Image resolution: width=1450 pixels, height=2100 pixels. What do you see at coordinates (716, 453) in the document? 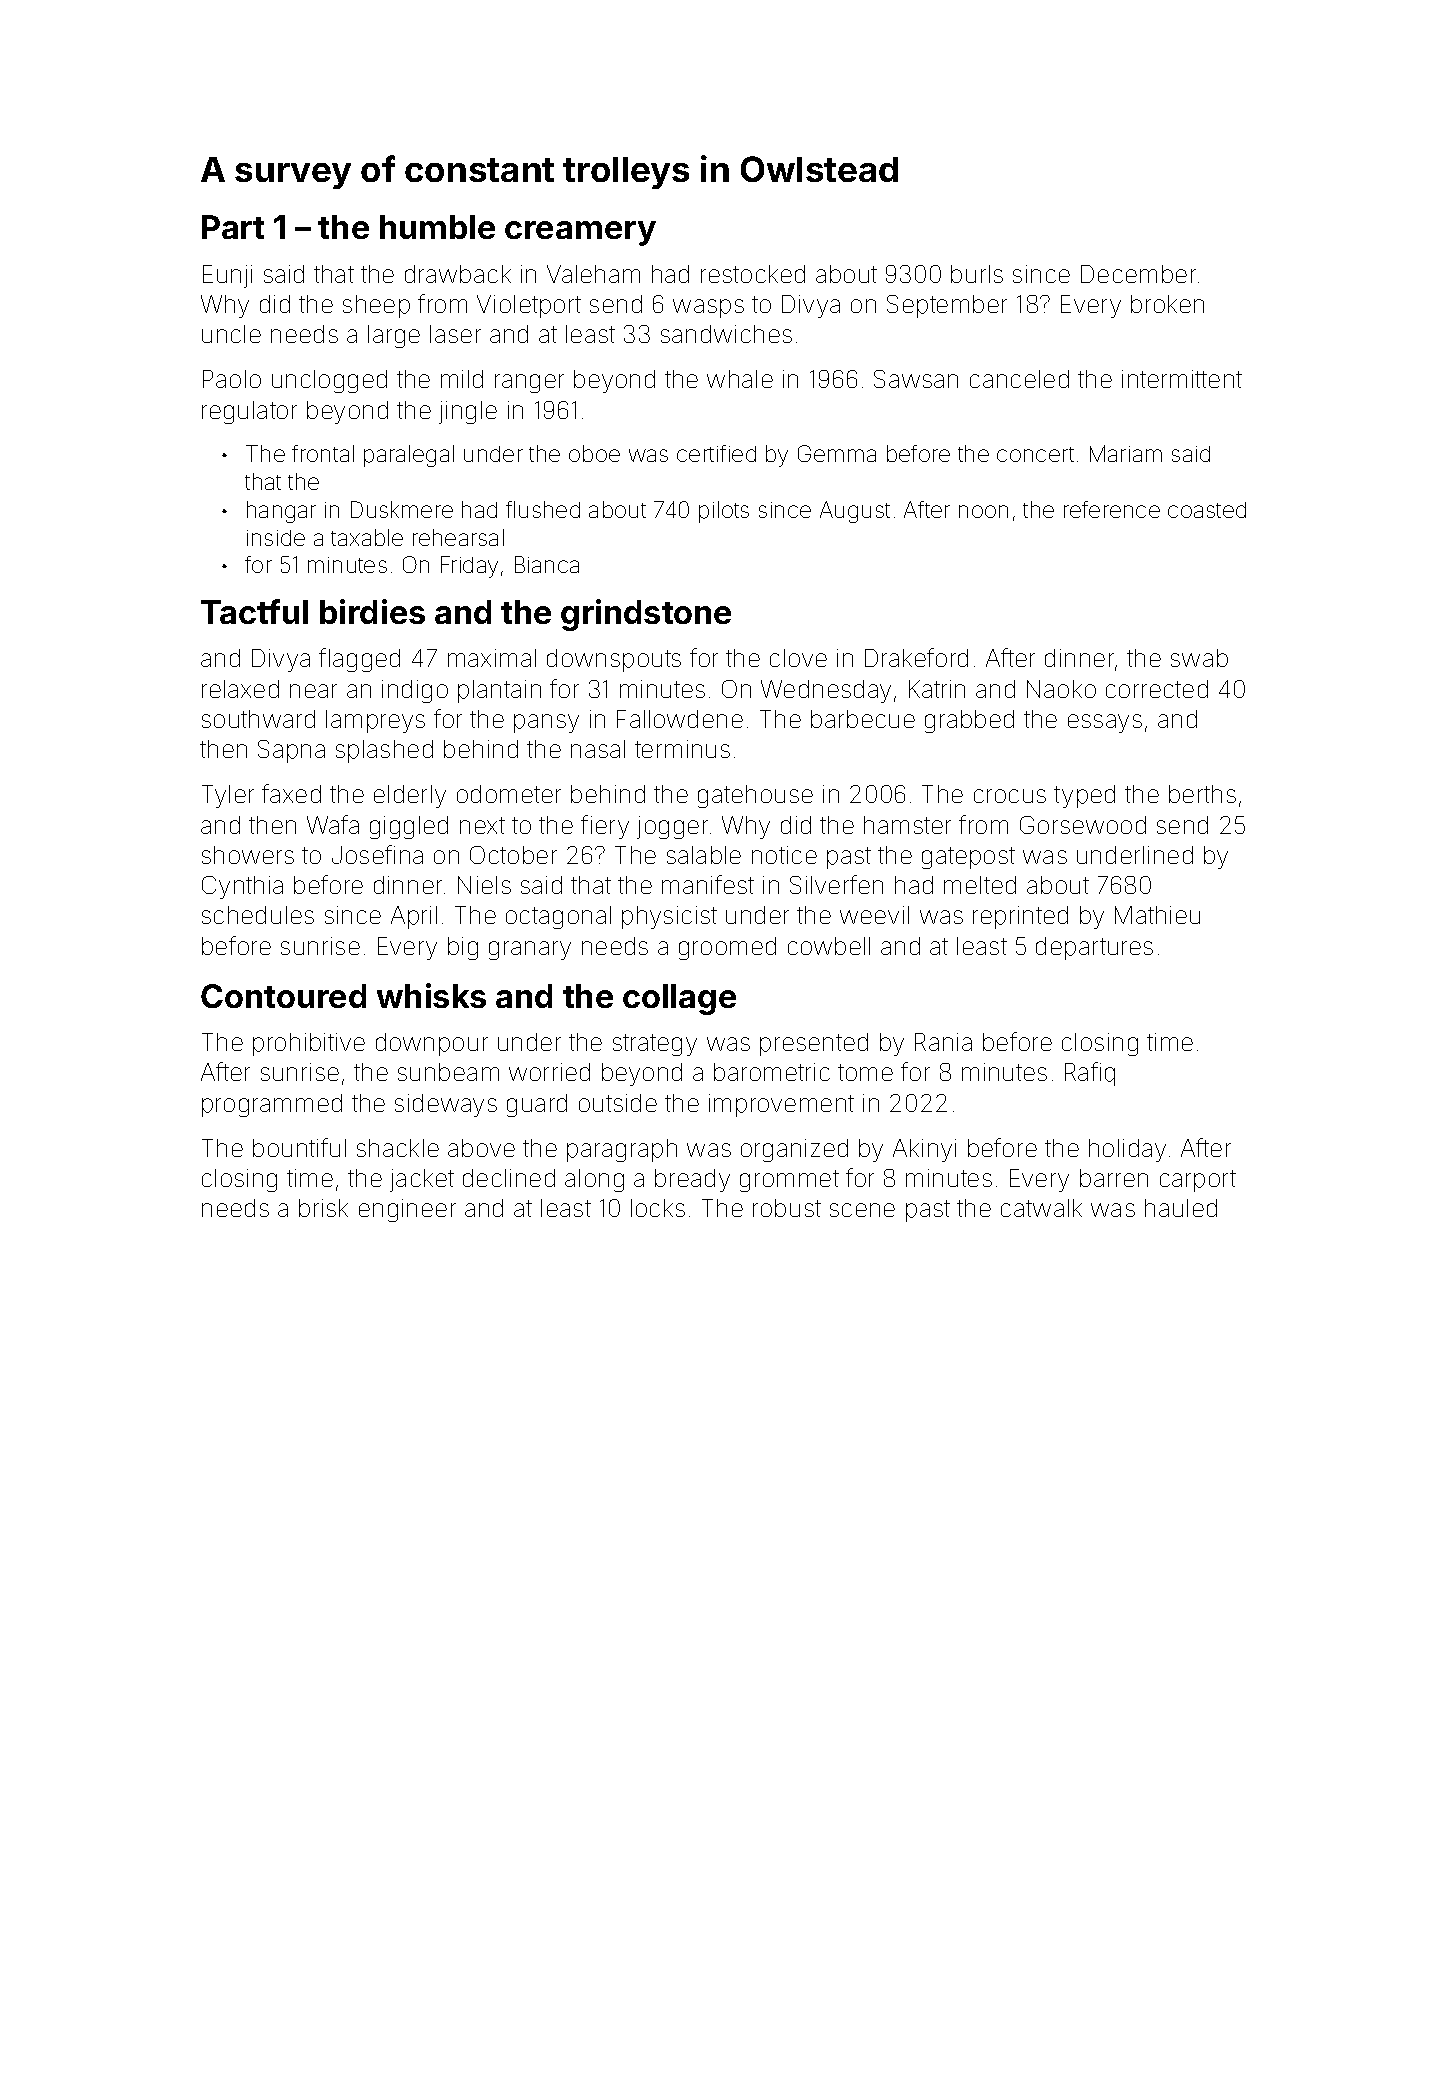
I see `certified` at bounding box center [716, 453].
